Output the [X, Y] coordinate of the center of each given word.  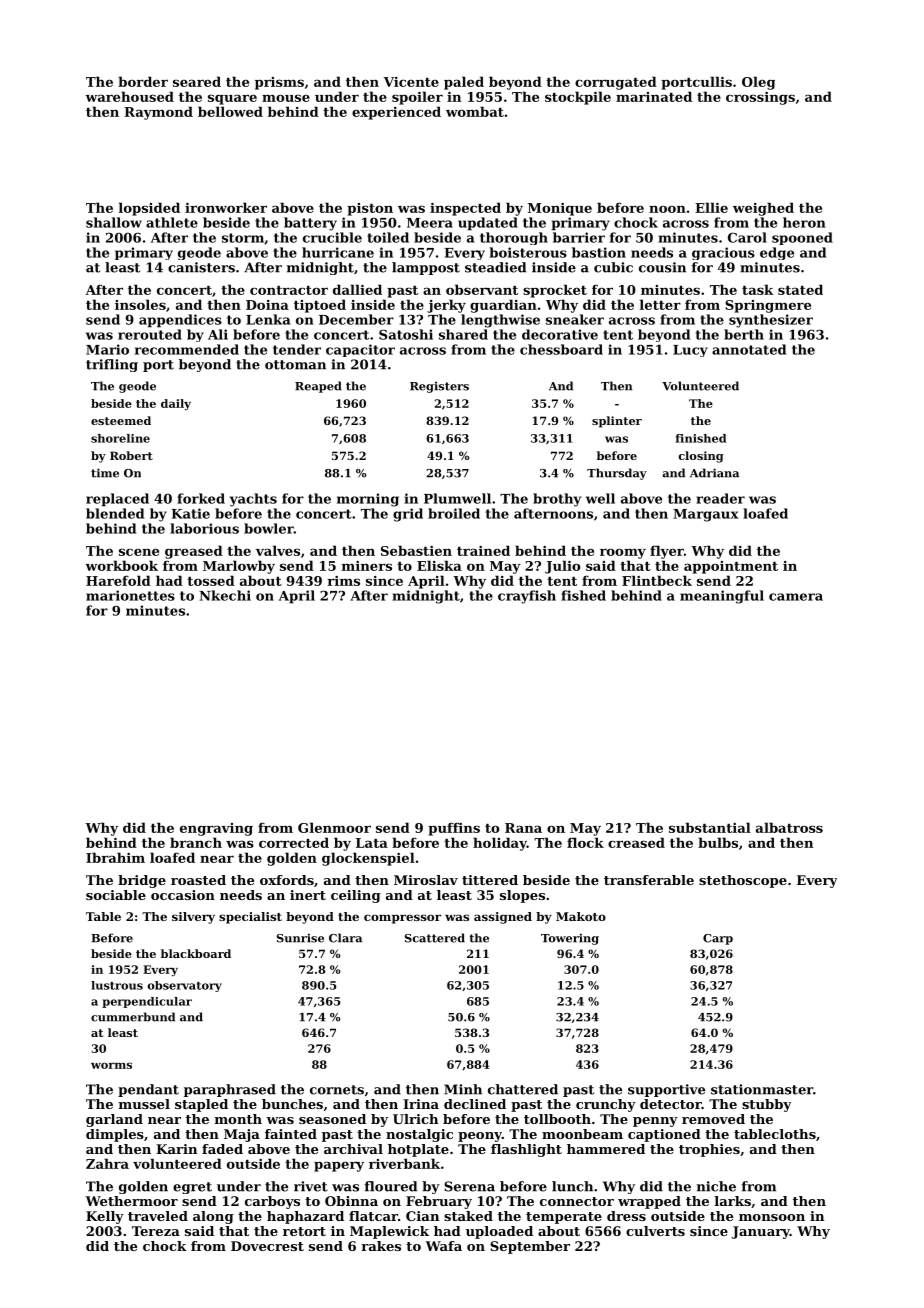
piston [370, 209]
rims [343, 581]
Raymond [158, 113]
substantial [710, 827]
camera [796, 597]
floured [391, 1186]
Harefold [118, 580]
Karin [176, 1149]
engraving [216, 829]
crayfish [527, 597]
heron [804, 222]
